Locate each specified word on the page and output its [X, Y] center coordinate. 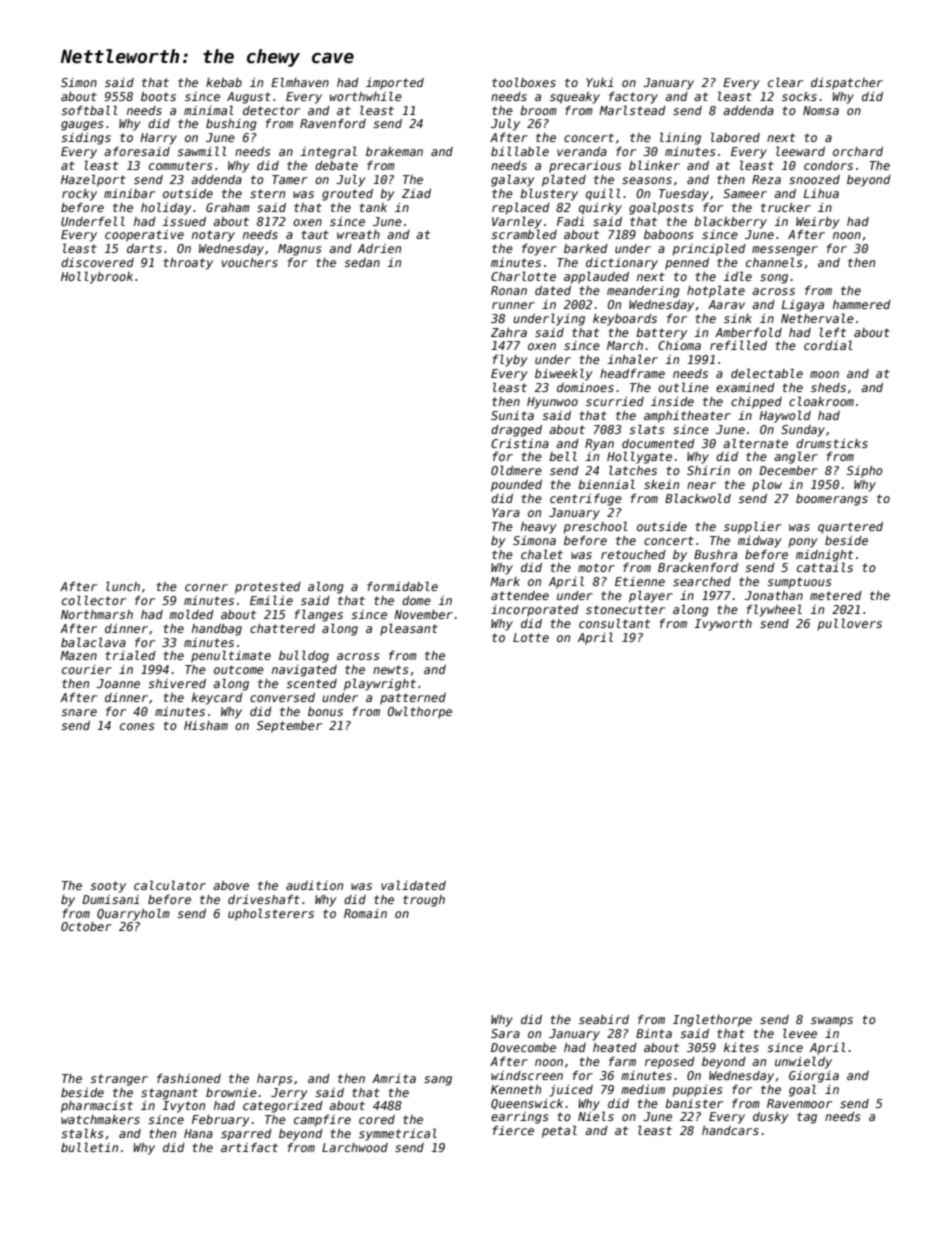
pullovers [849, 624]
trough [424, 901]
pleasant [409, 629]
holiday [166, 208]
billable [520, 151]
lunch [123, 586]
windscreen [527, 1075]
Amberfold [748, 332]
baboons [668, 234]
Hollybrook [97, 277]
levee [800, 1033]
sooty [108, 887]
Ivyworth [723, 625]
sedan [362, 262]
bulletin [89, 1147]
